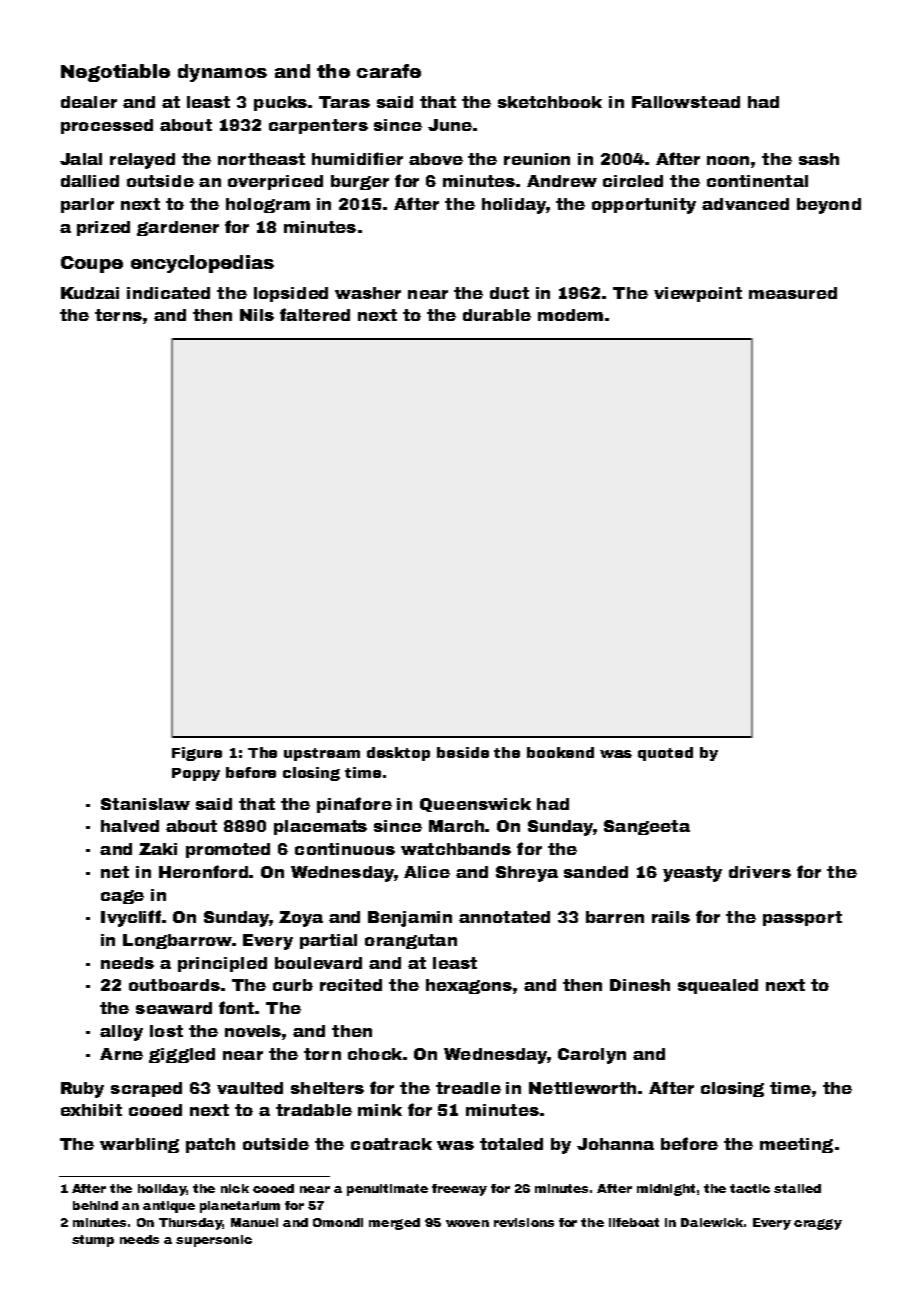 This image has height=1308, width=924. What do you see at coordinates (145, 804) in the image?
I see `Stanislaw` at bounding box center [145, 804].
